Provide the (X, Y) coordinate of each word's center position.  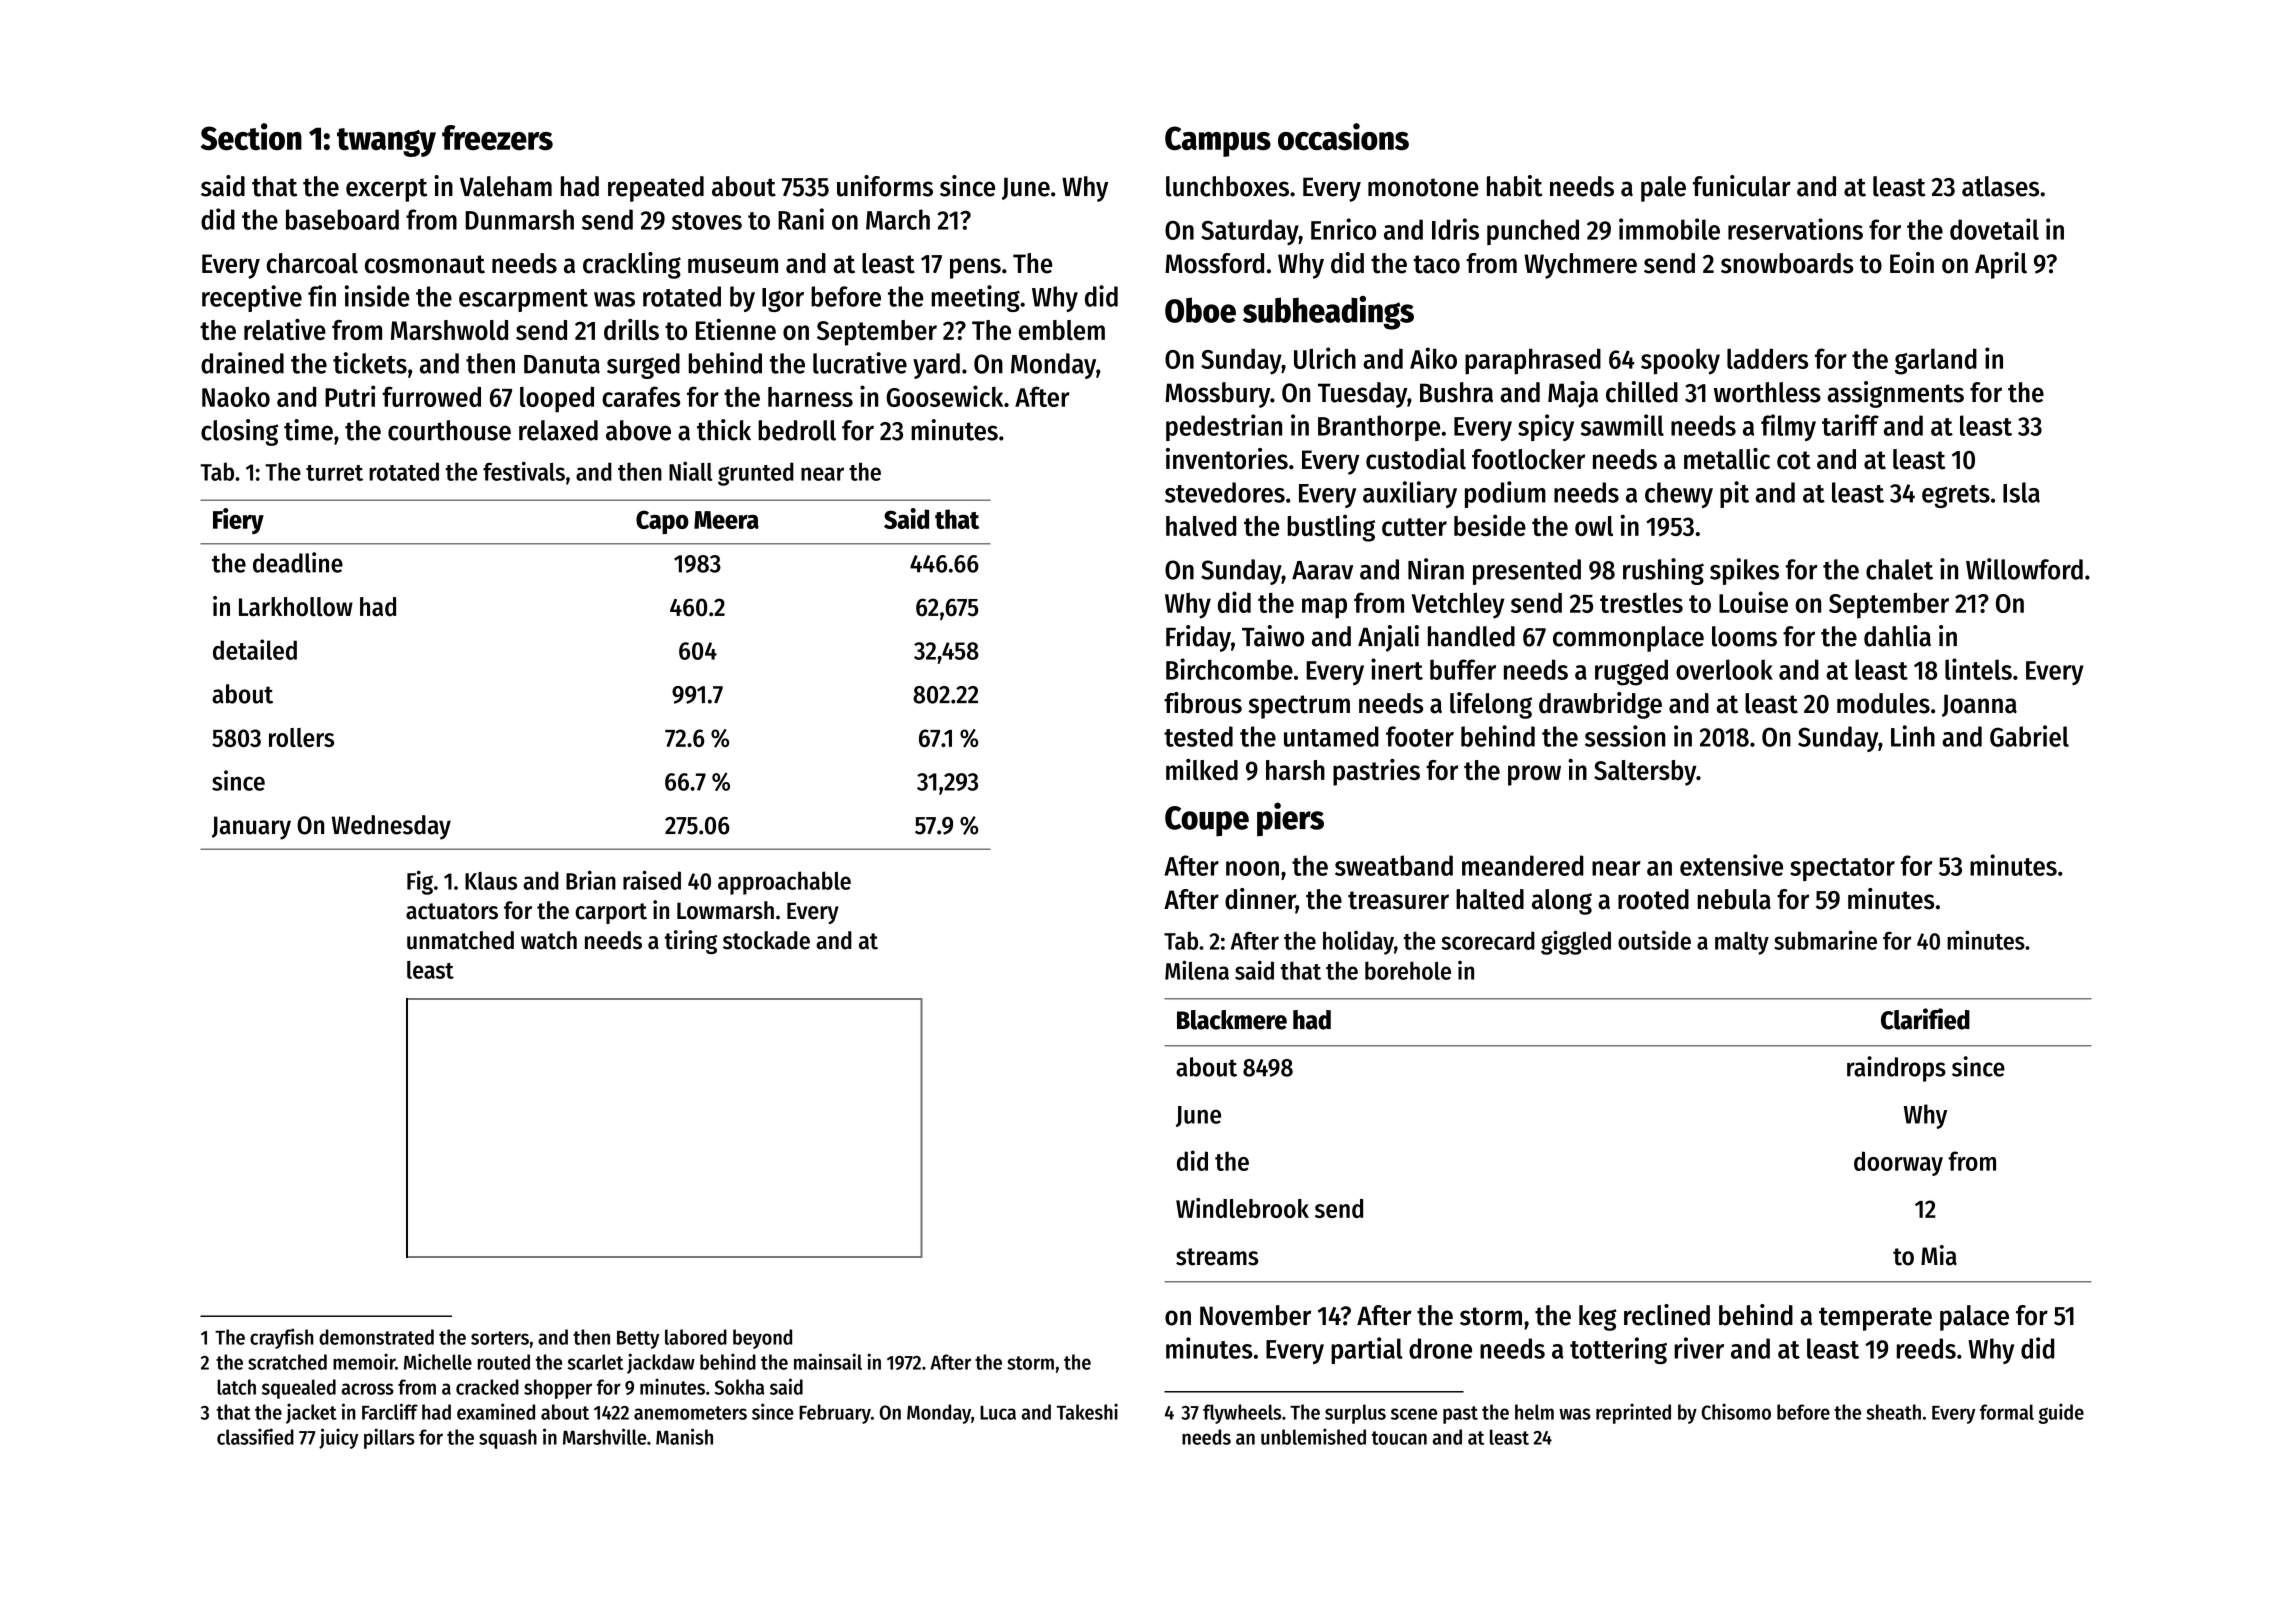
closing (239, 432)
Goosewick (945, 396)
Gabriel (2029, 736)
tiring (691, 942)
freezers (497, 137)
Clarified (1925, 1019)
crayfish (282, 1338)
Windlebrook (1242, 1208)
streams (1217, 1257)
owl (1594, 526)
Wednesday (391, 827)
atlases (2000, 186)
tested (1198, 736)
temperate (1875, 1319)
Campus (1218, 141)
